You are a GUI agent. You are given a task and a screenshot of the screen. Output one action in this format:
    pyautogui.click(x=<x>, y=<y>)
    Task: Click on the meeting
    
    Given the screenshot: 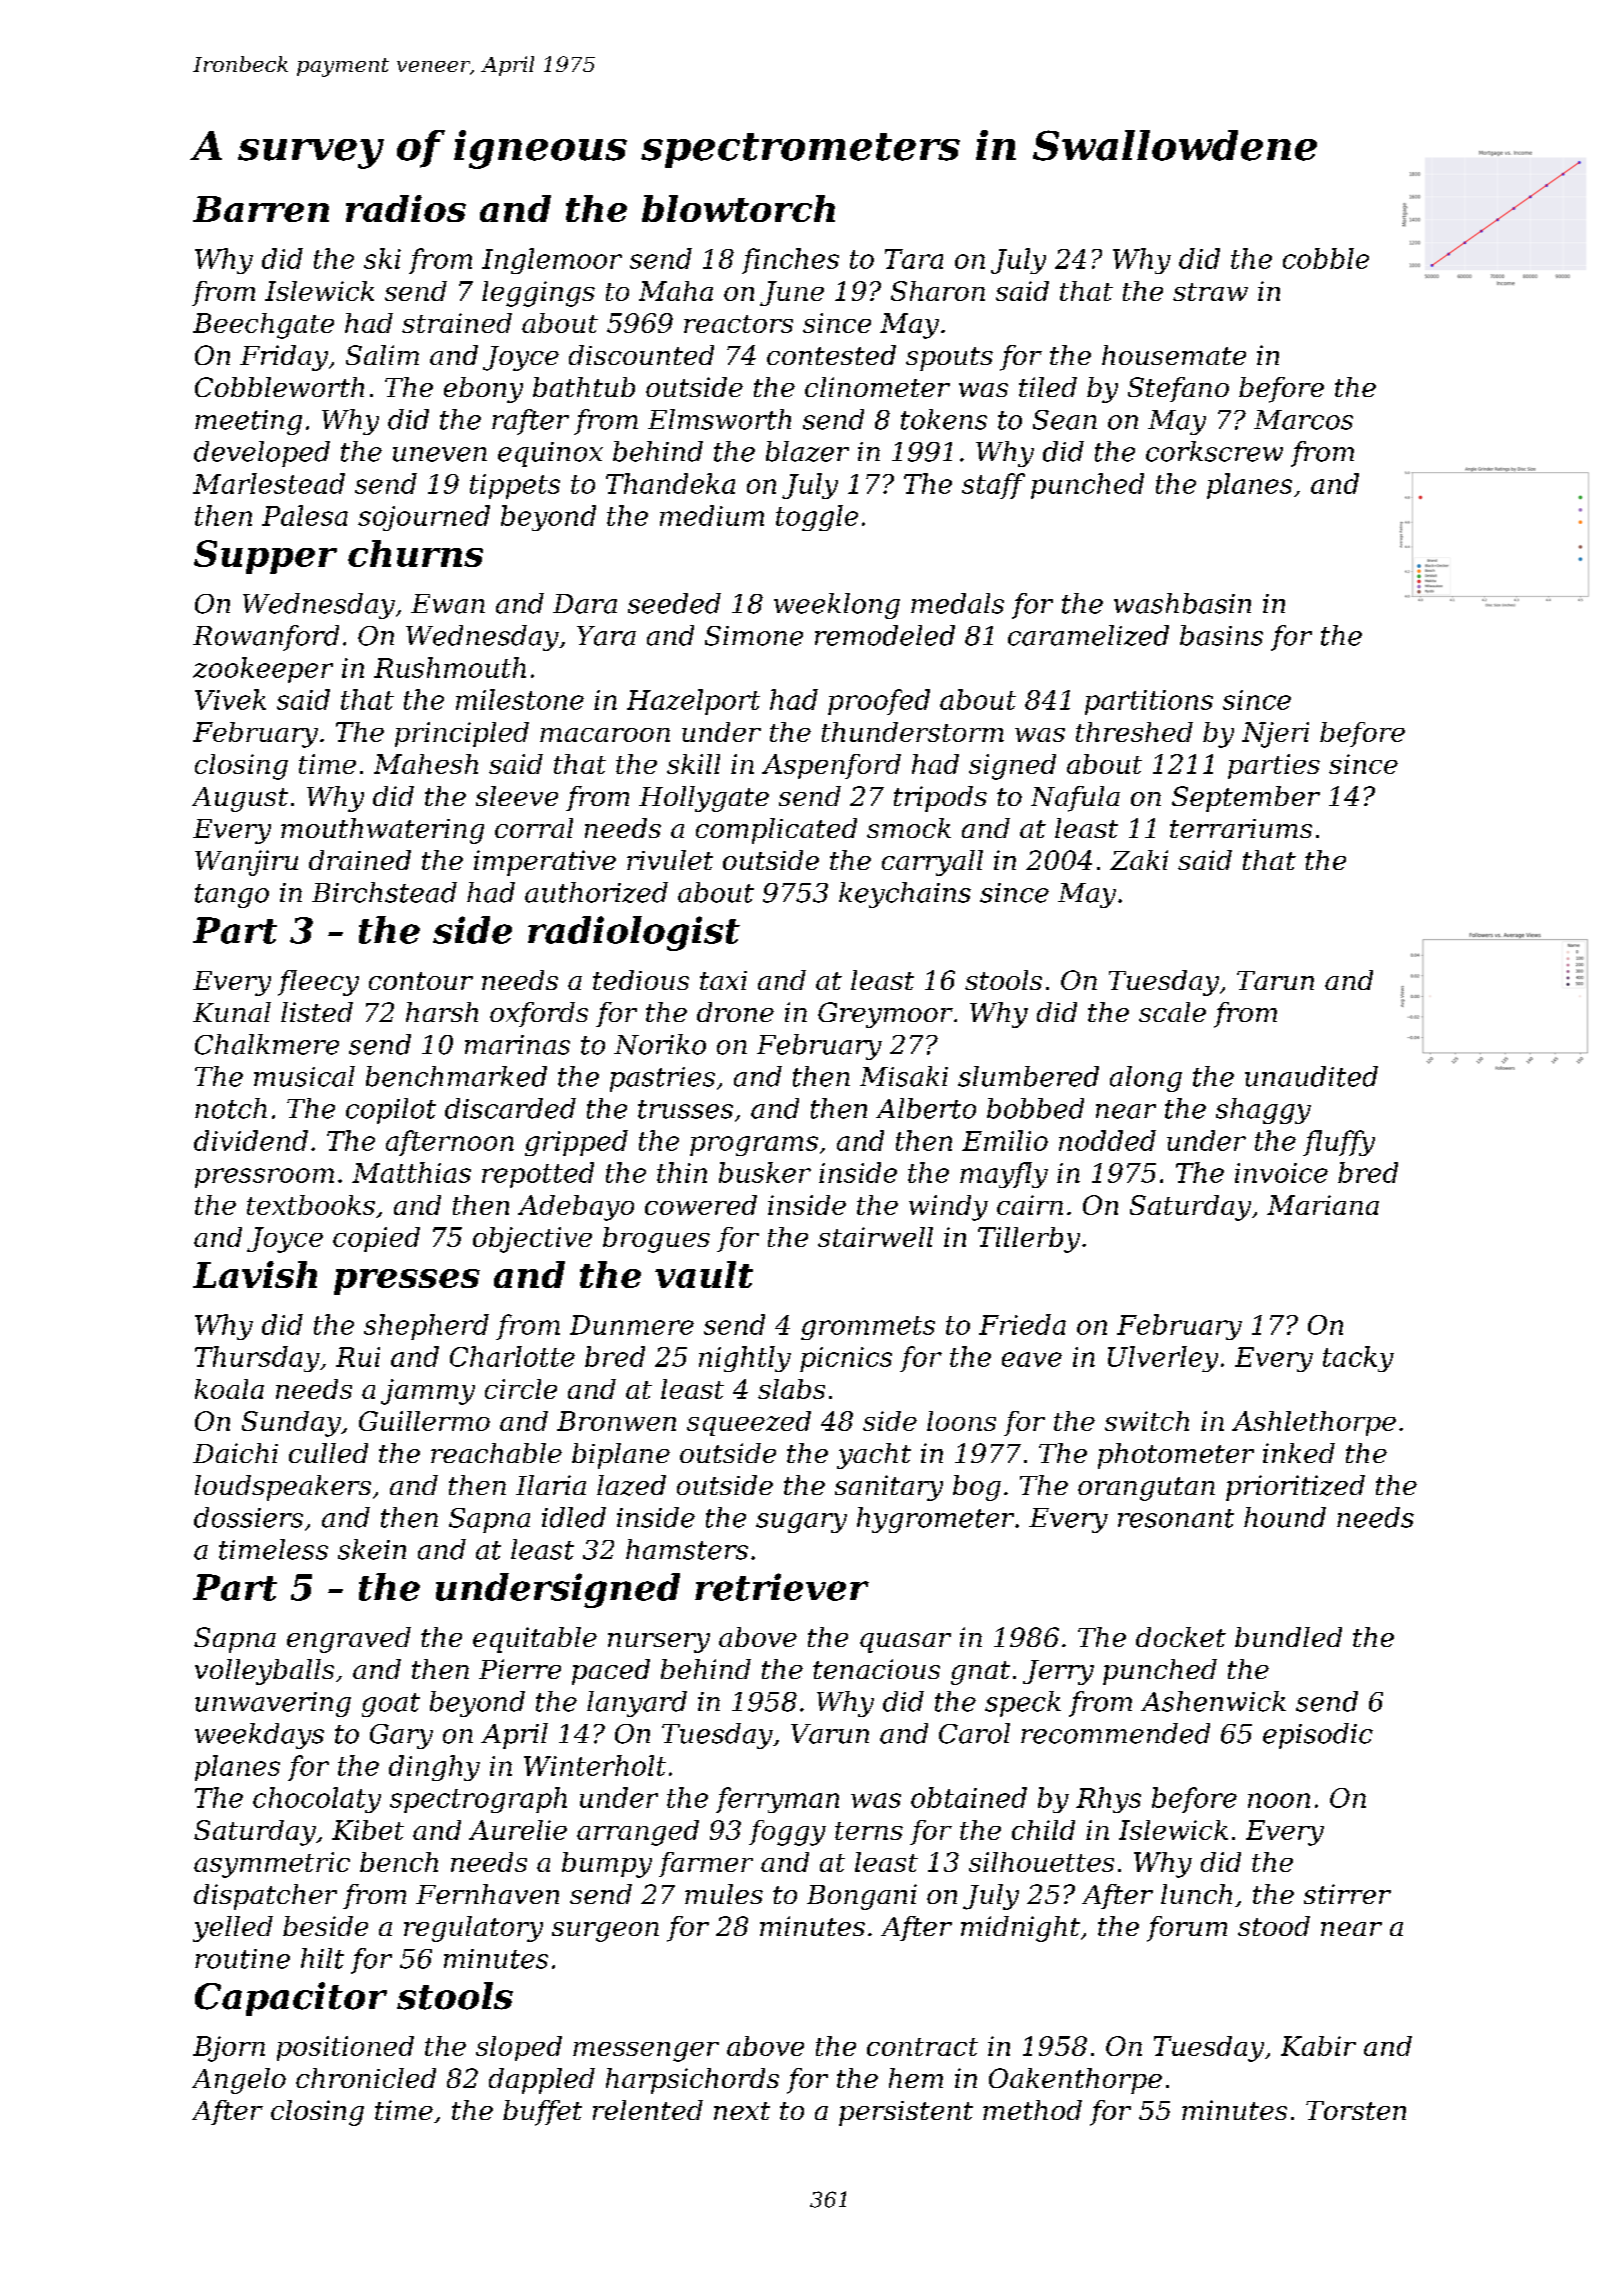 What is the action you would take?
    pyautogui.click(x=248, y=422)
